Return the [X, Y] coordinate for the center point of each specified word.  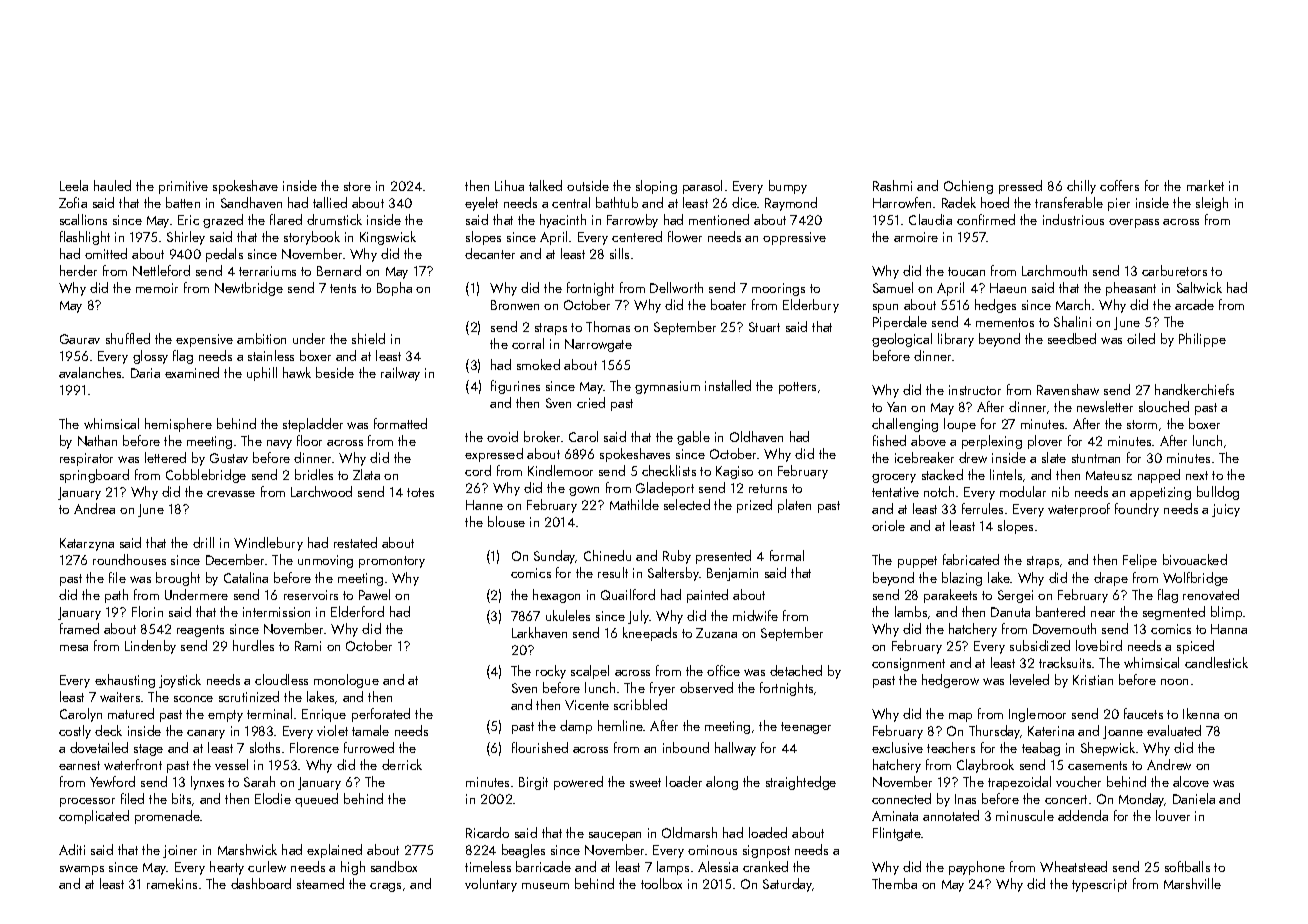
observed [706, 687]
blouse [506, 521]
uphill [262, 374]
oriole [888, 525]
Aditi [72, 849]
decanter [490, 253]
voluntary [491, 885]
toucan [966, 271]
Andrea [94, 508]
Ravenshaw [1068, 389]
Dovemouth [1064, 628]
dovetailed [99, 747]
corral [528, 343]
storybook [312, 238]
